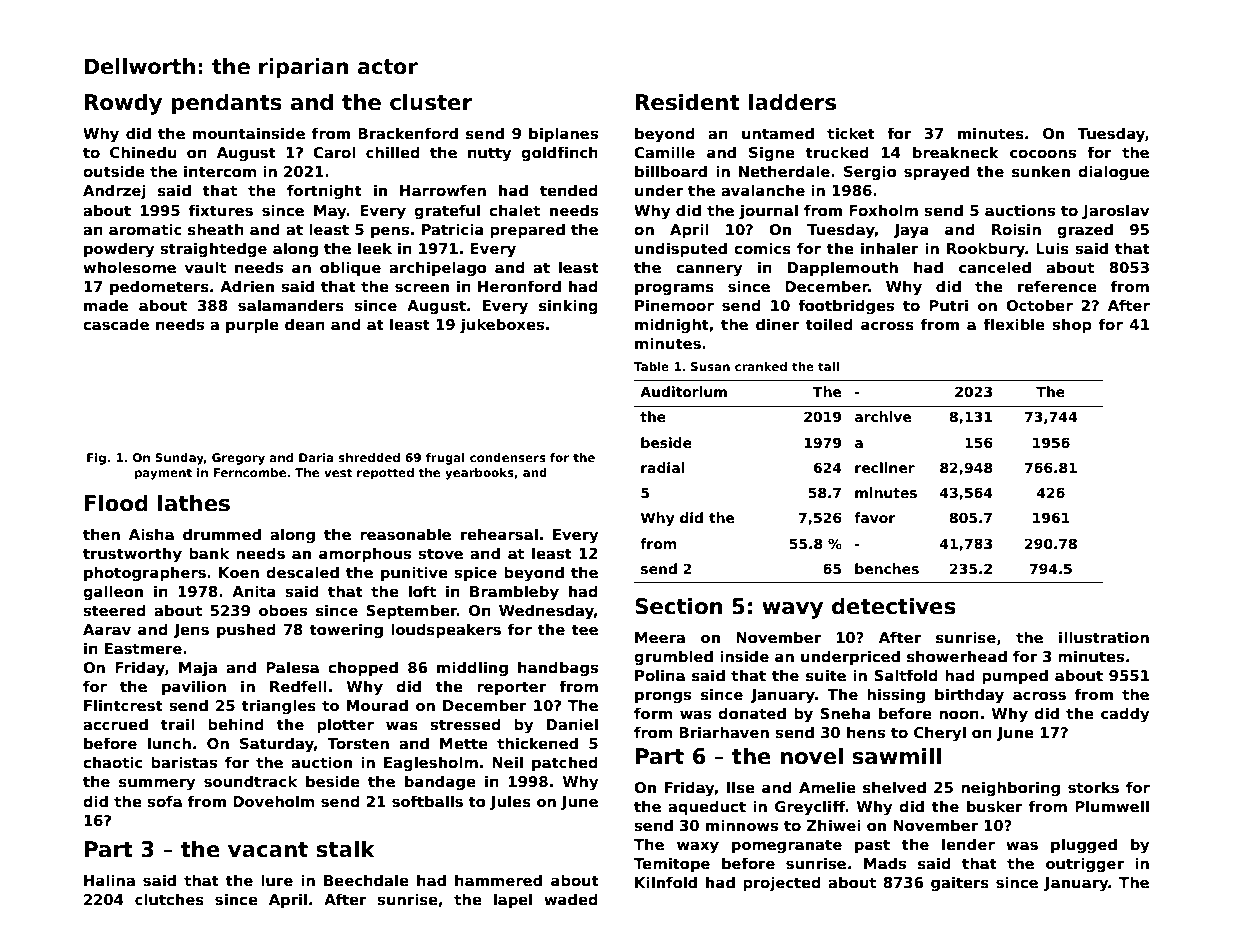 This page has height=952, width=1233. What do you see at coordinates (1014, 324) in the page?
I see `flexible` at bounding box center [1014, 324].
